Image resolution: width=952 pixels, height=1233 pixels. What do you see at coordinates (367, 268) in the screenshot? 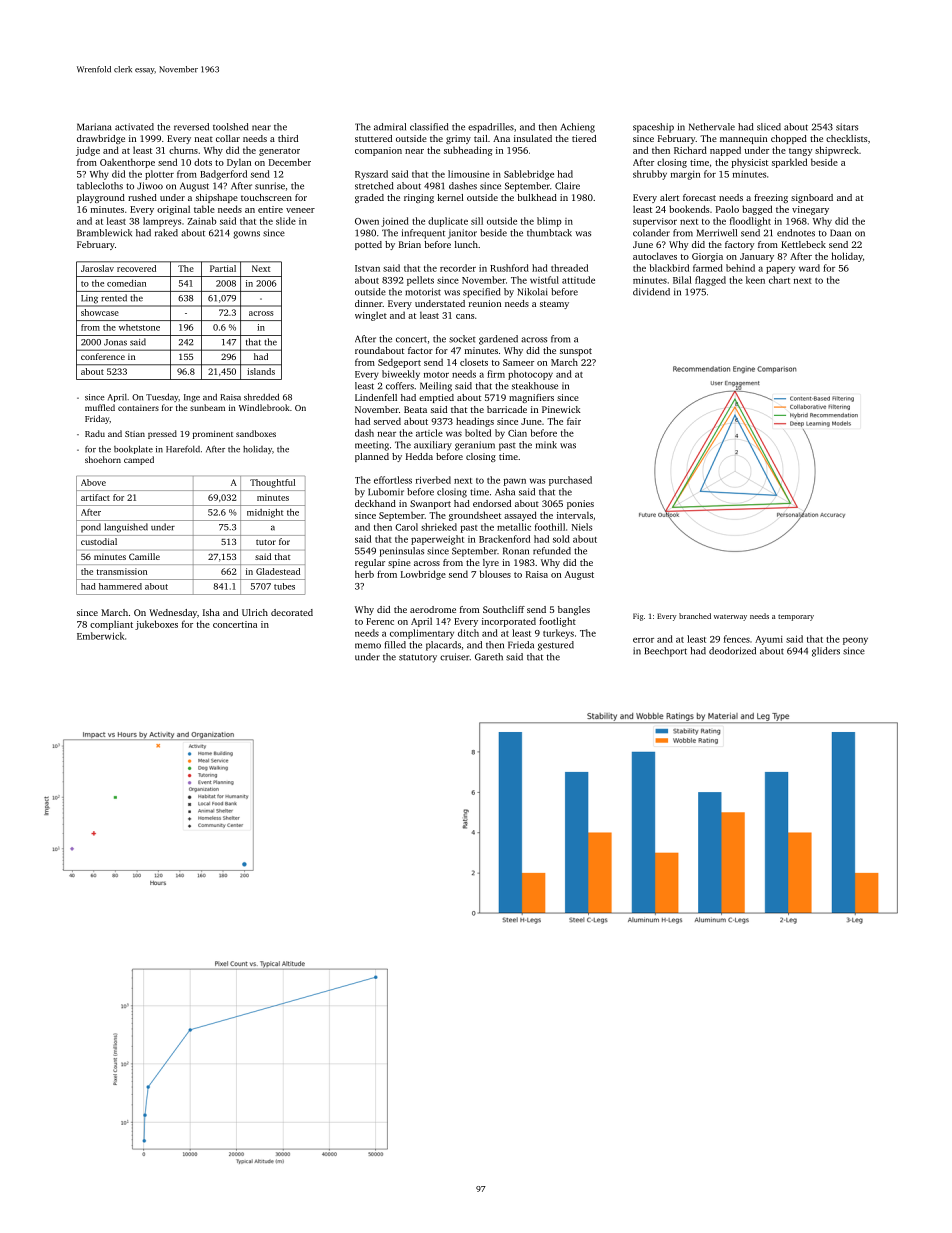
I see `Istvan` at bounding box center [367, 268].
